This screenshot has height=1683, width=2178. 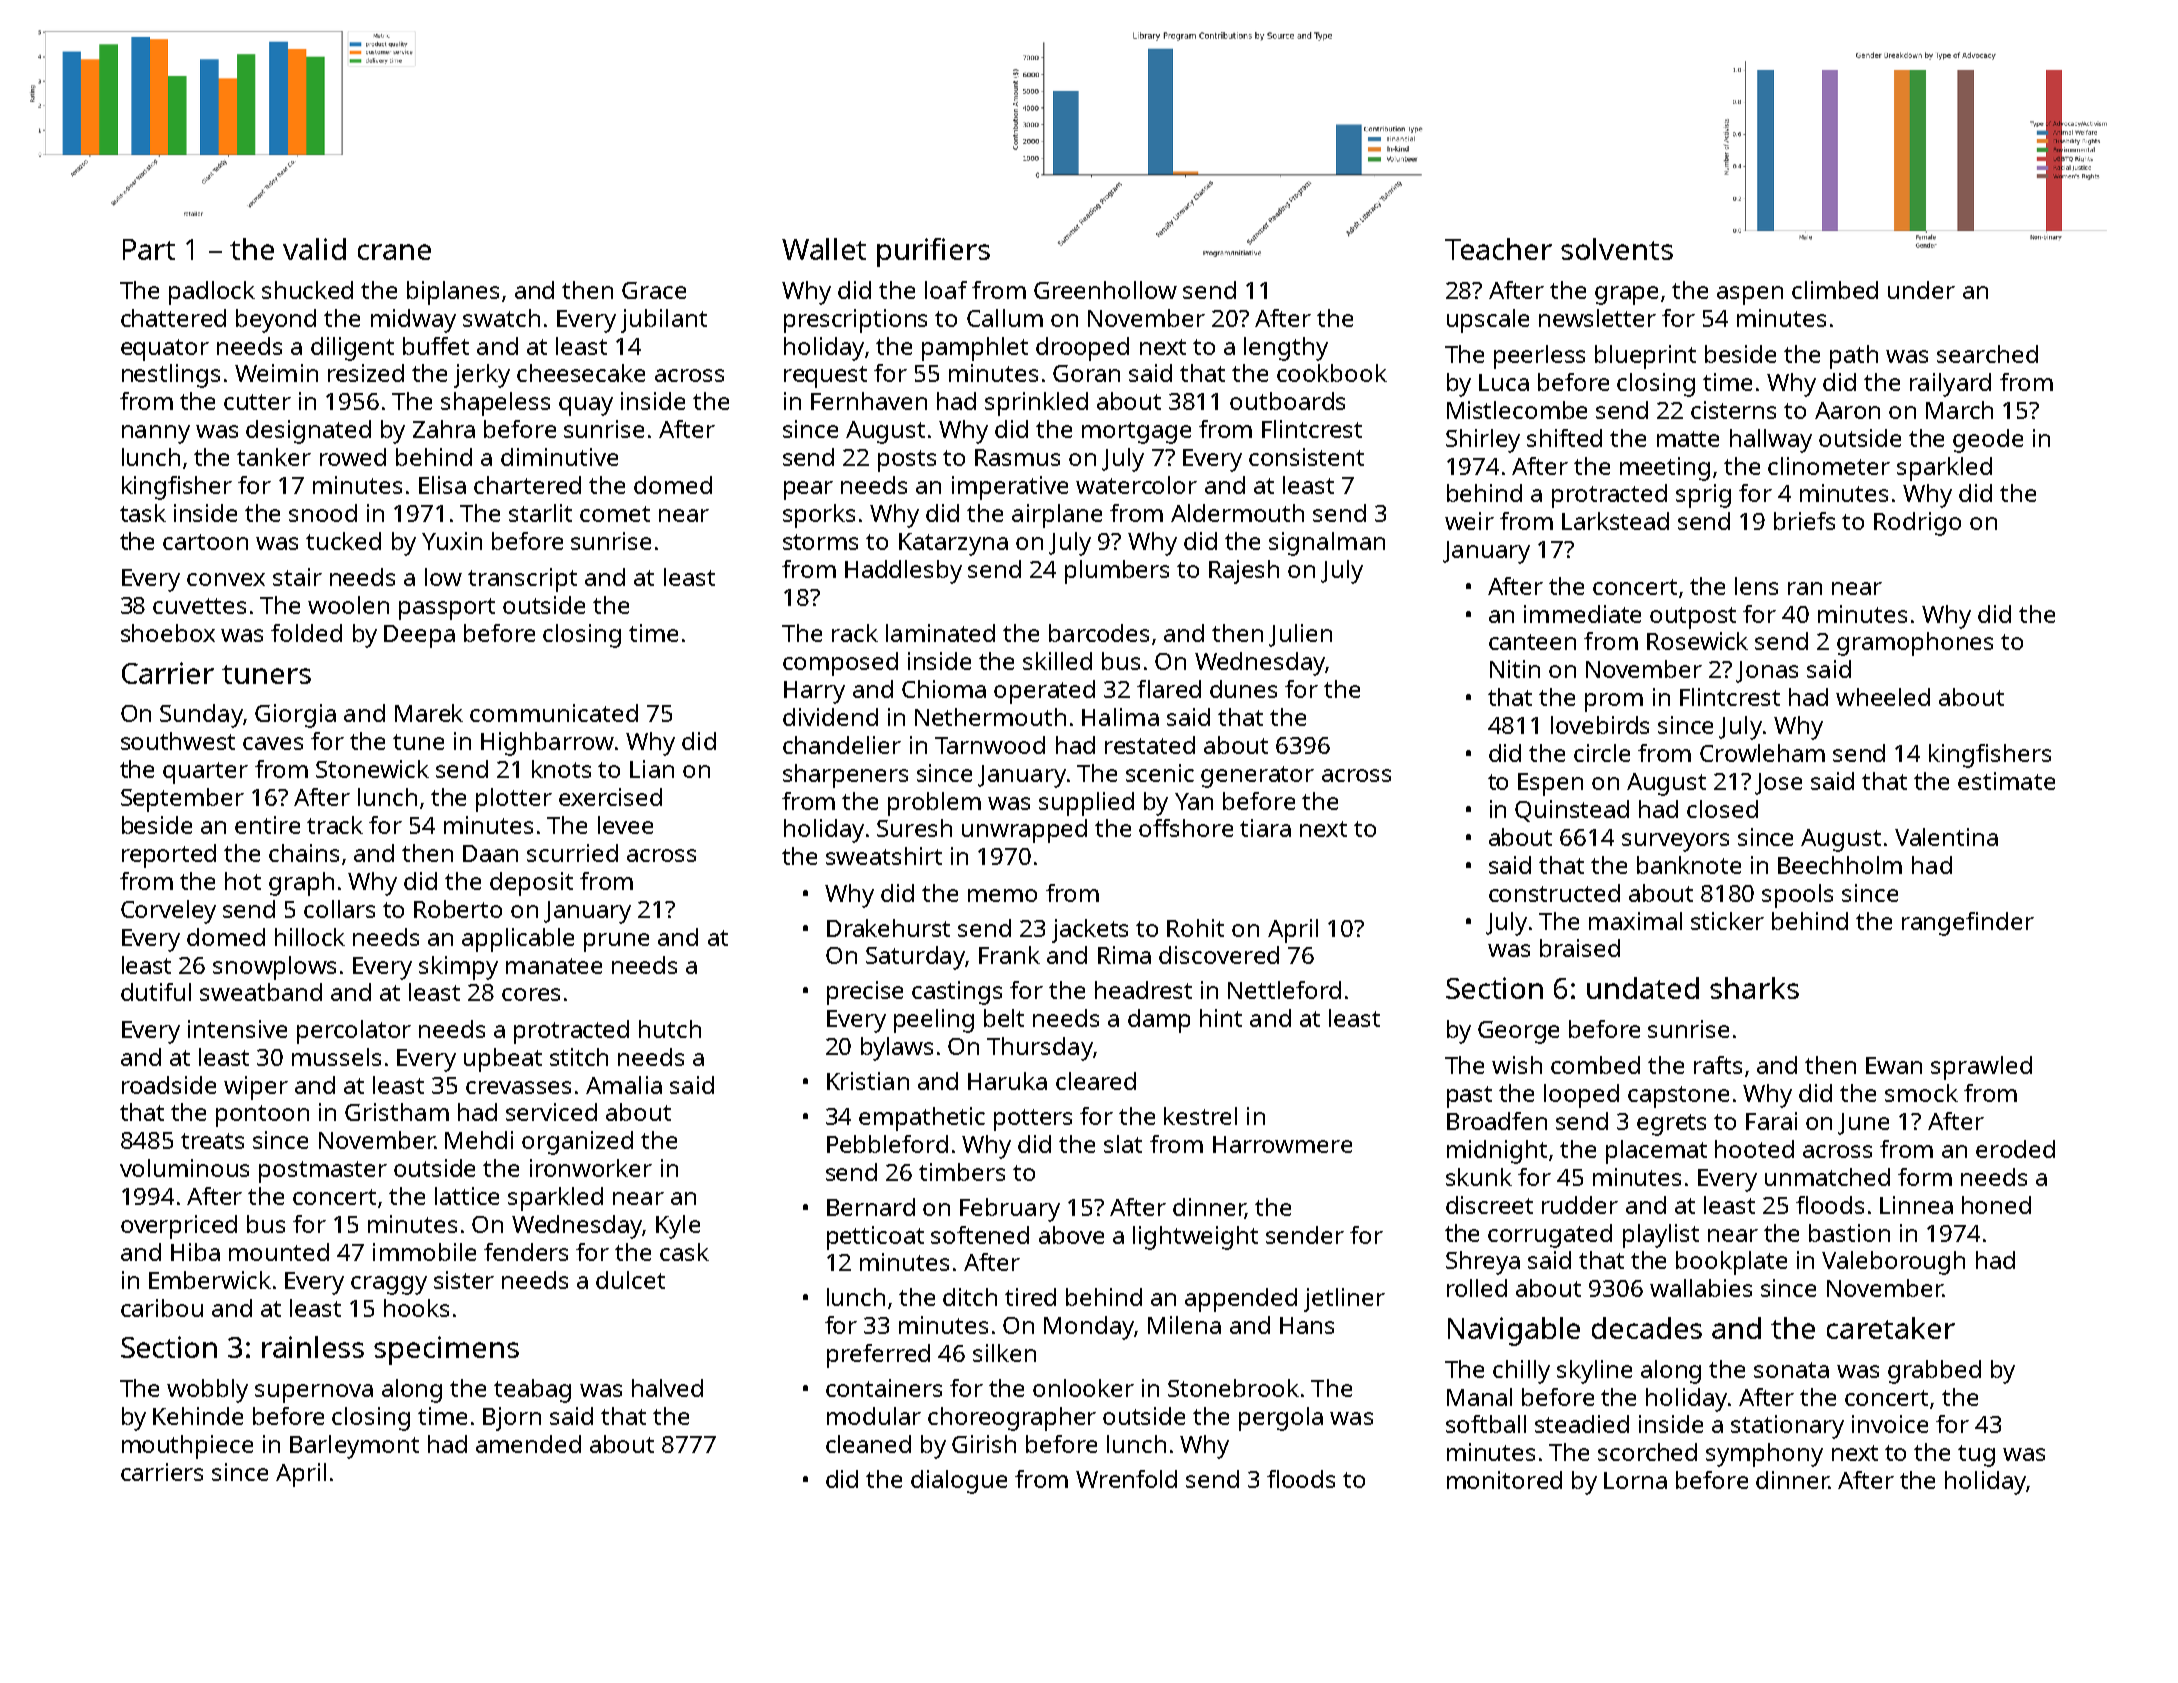 I want to click on watercolor, so click(x=1136, y=485).
